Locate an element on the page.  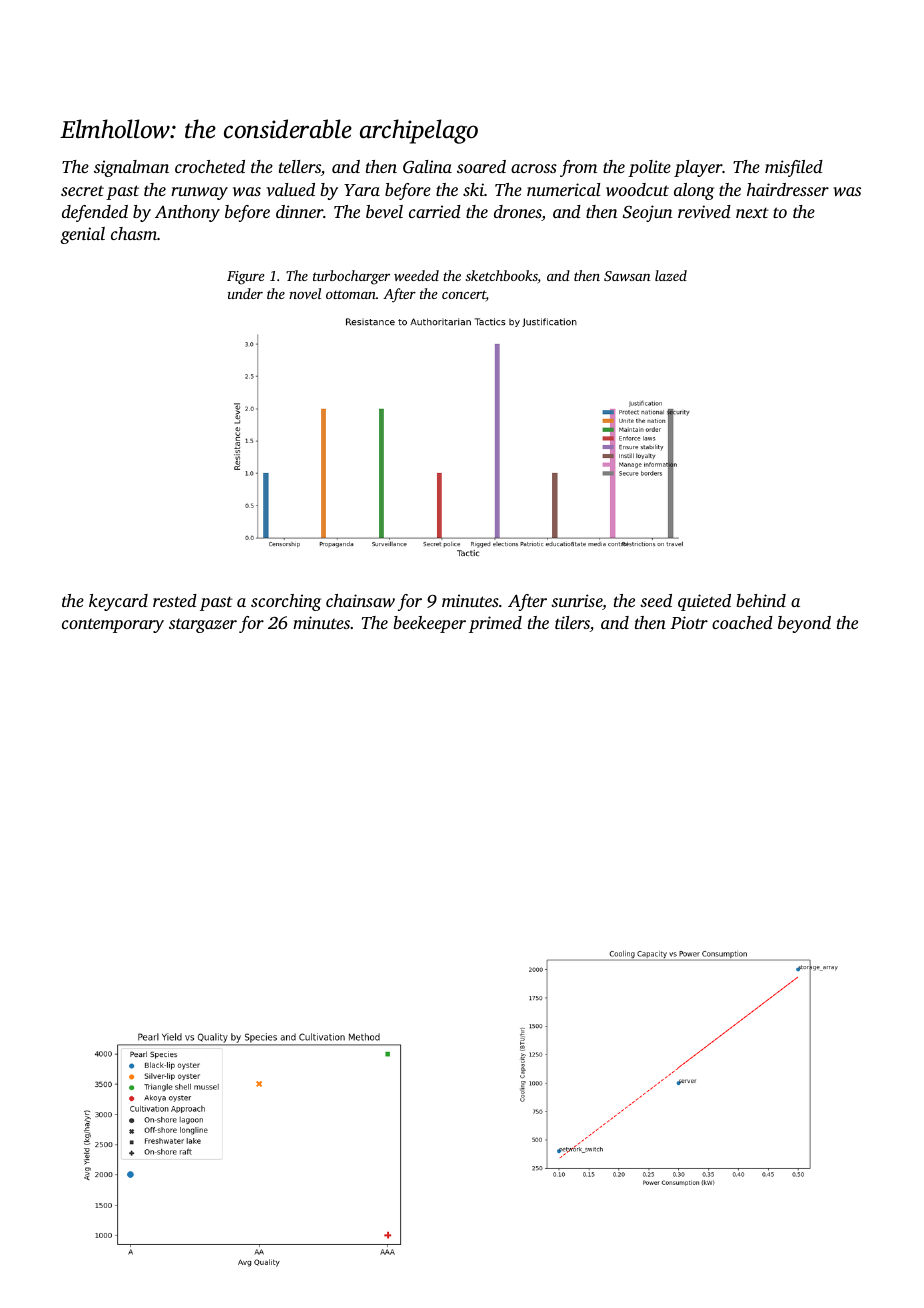
carried is located at coordinates (435, 211).
